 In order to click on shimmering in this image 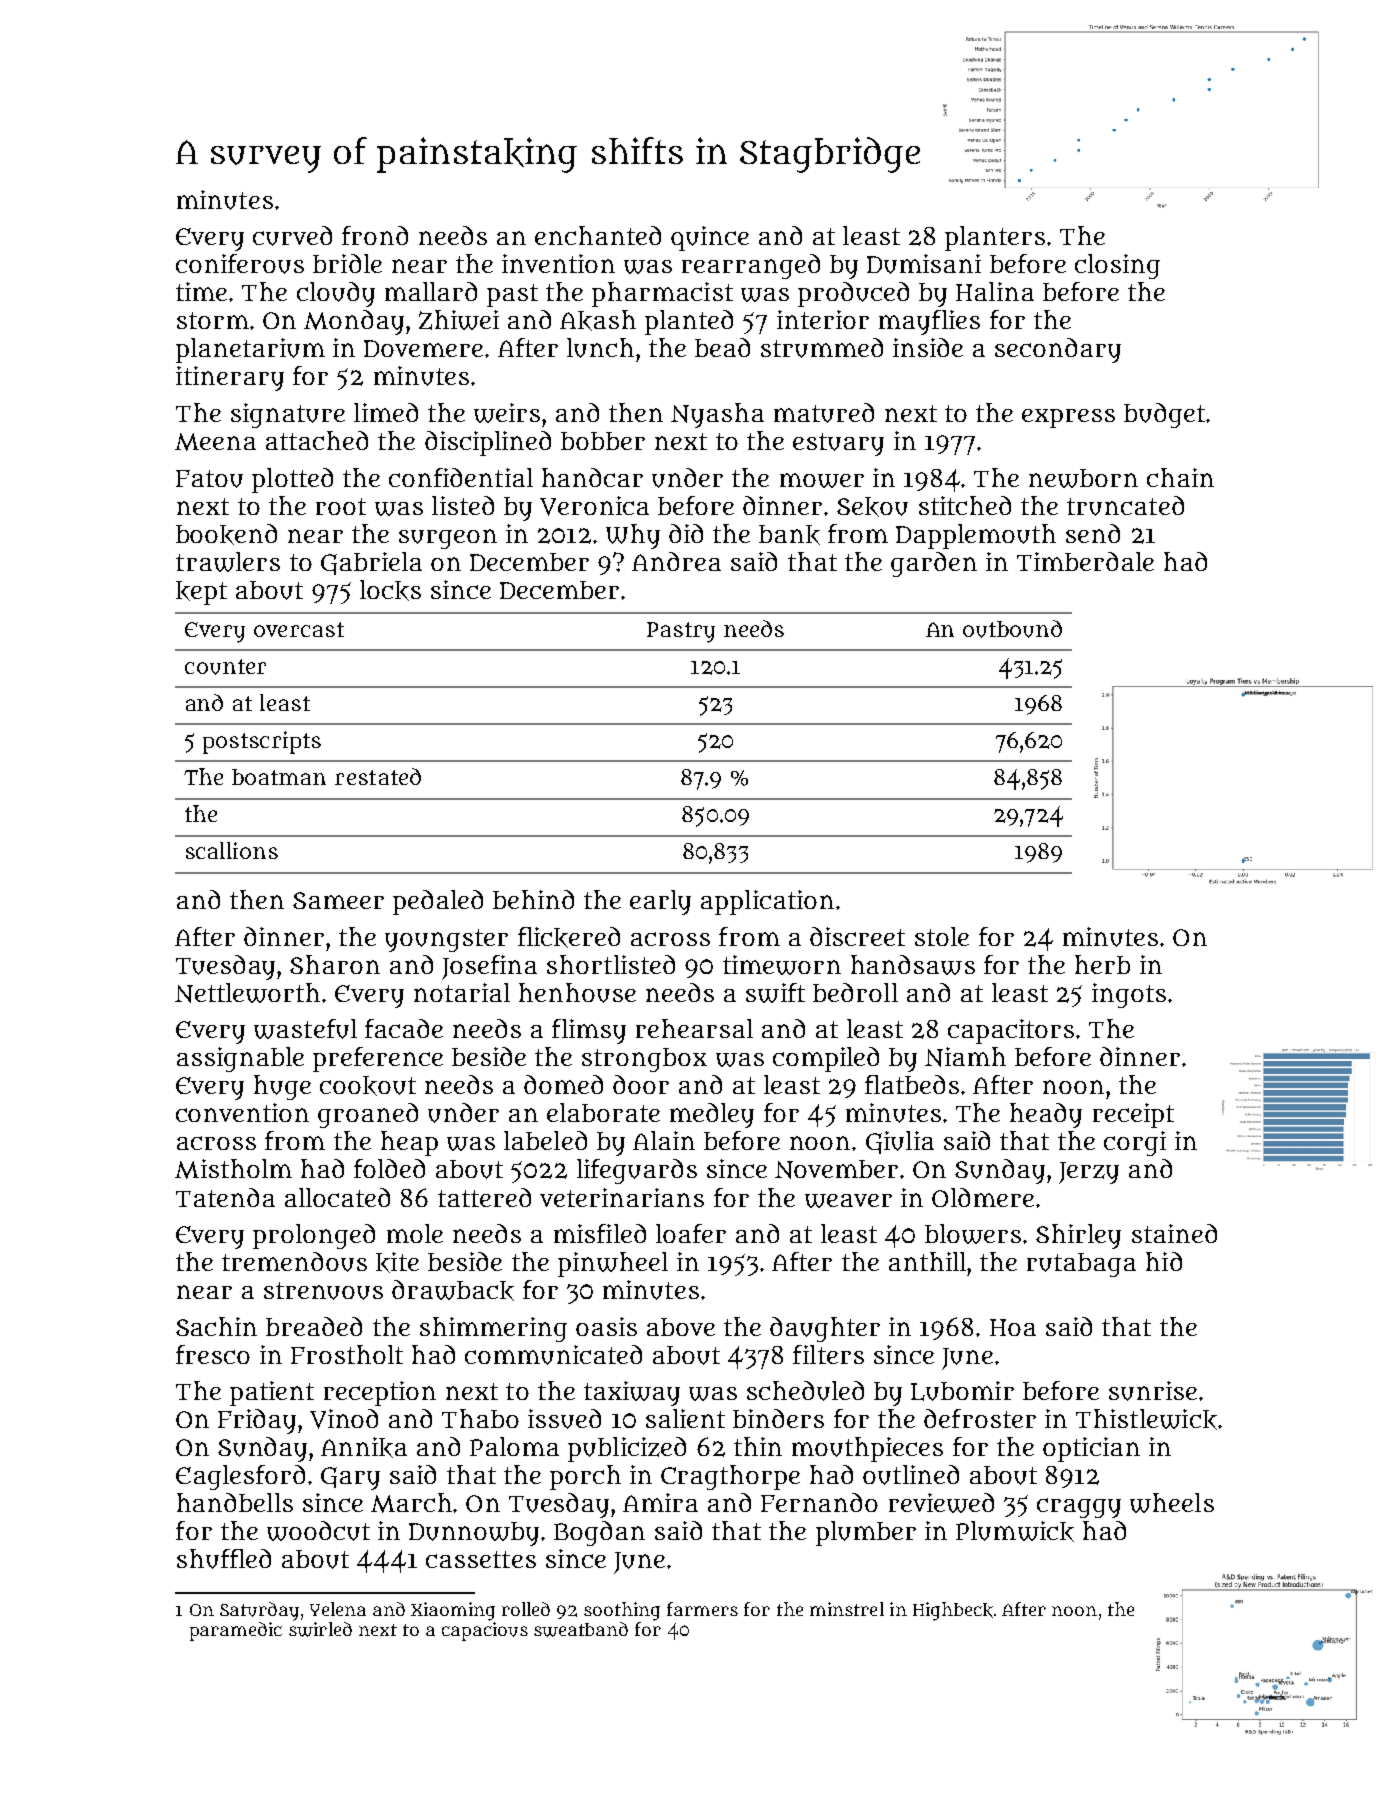, I will do `click(493, 1329)`.
